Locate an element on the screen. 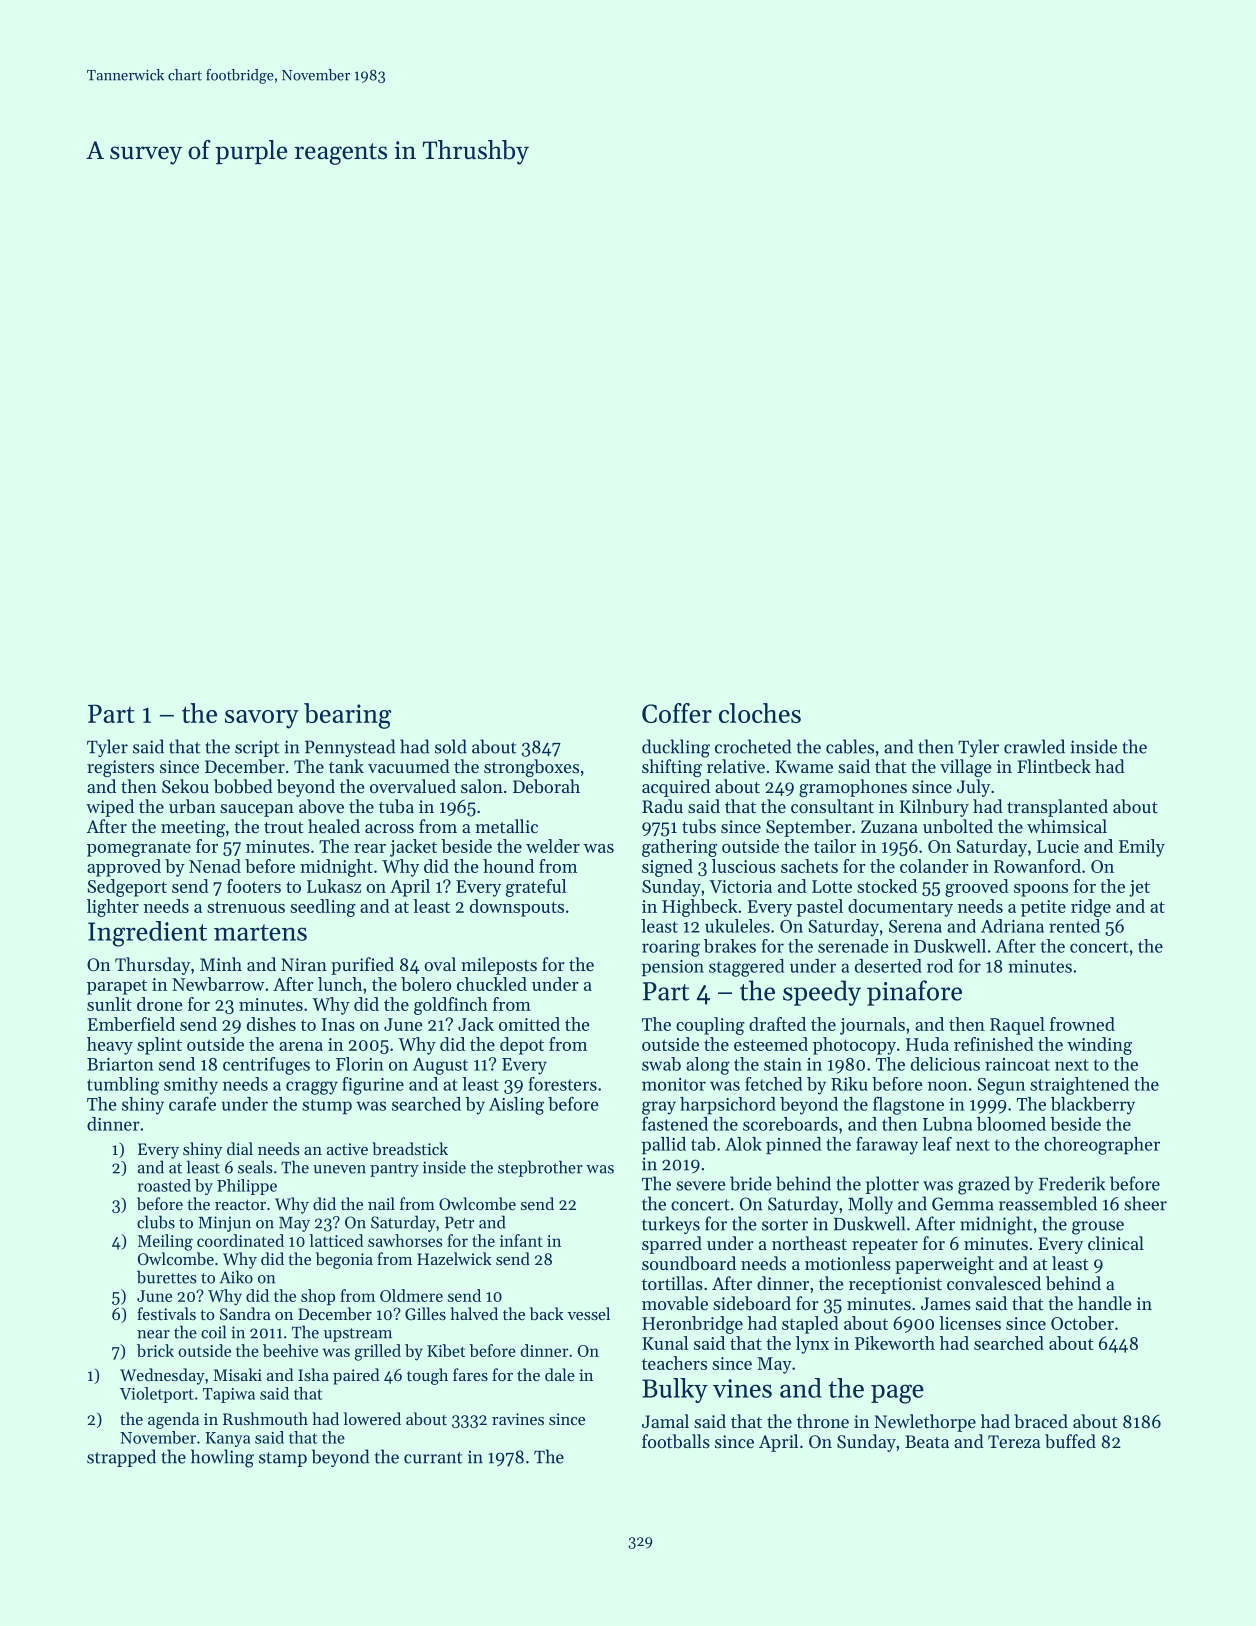 The image size is (1256, 1626). Frederik is located at coordinates (1072, 1183).
